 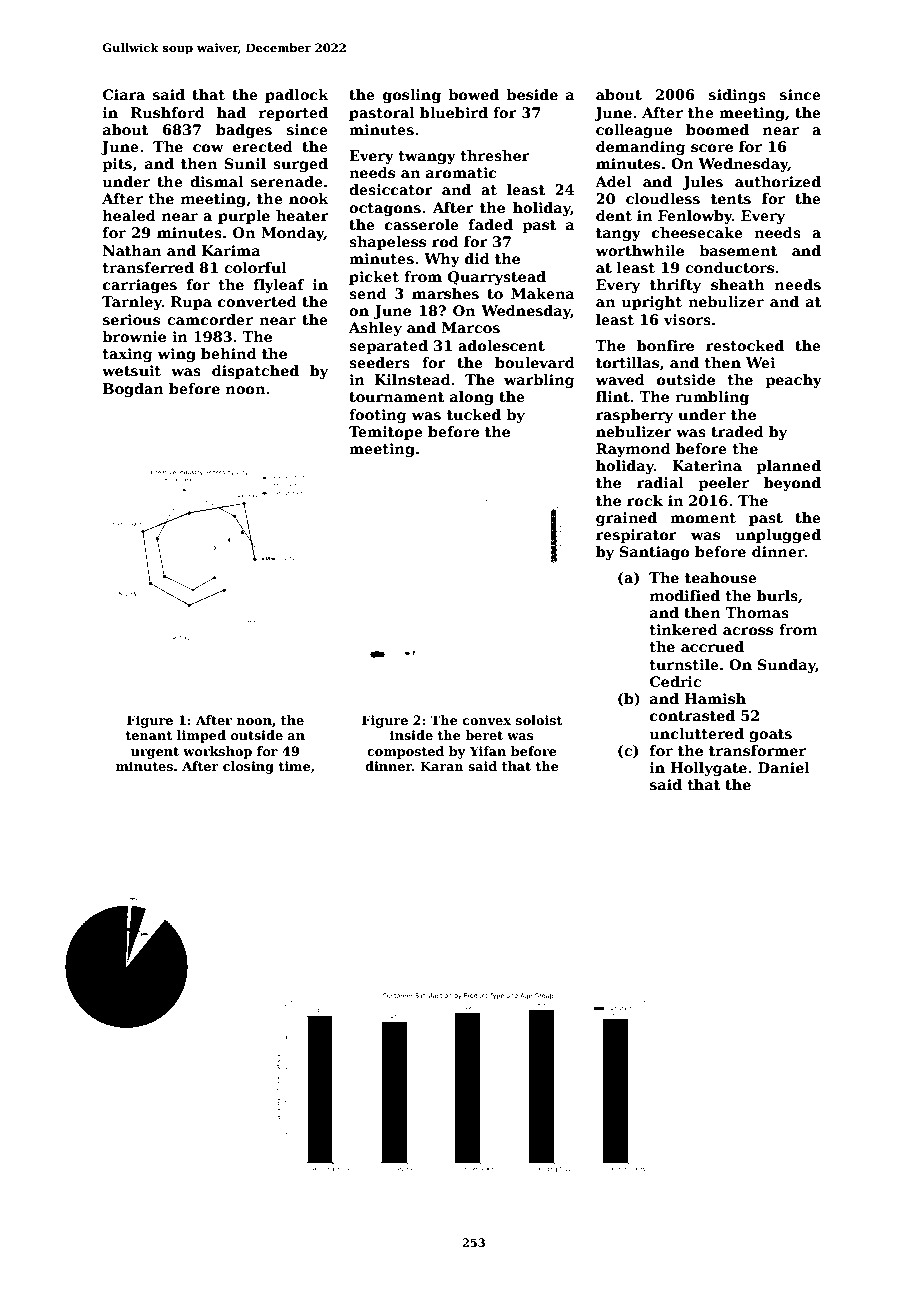 I want to click on Wei, so click(x=760, y=362).
